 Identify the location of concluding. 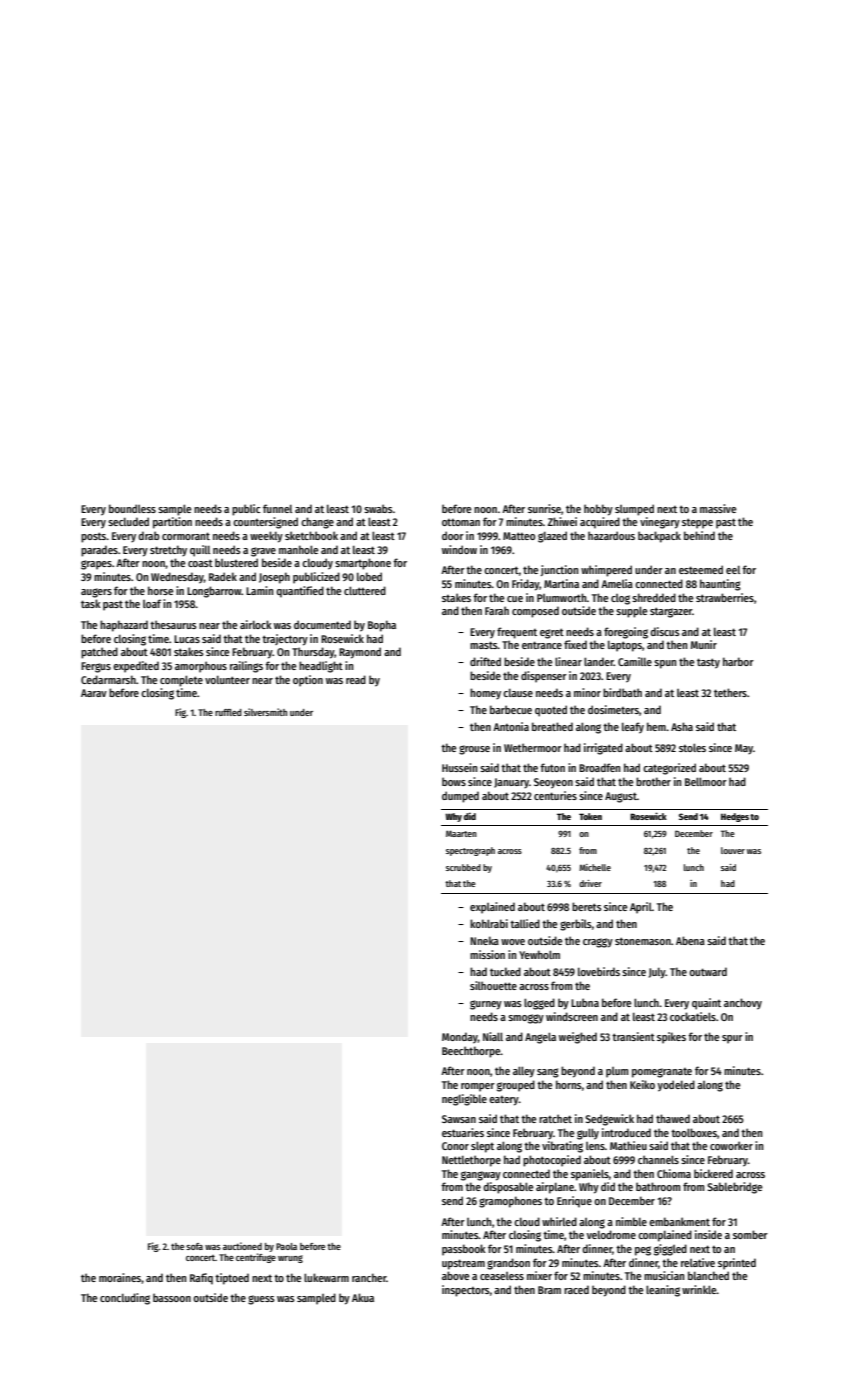
(125, 1299).
